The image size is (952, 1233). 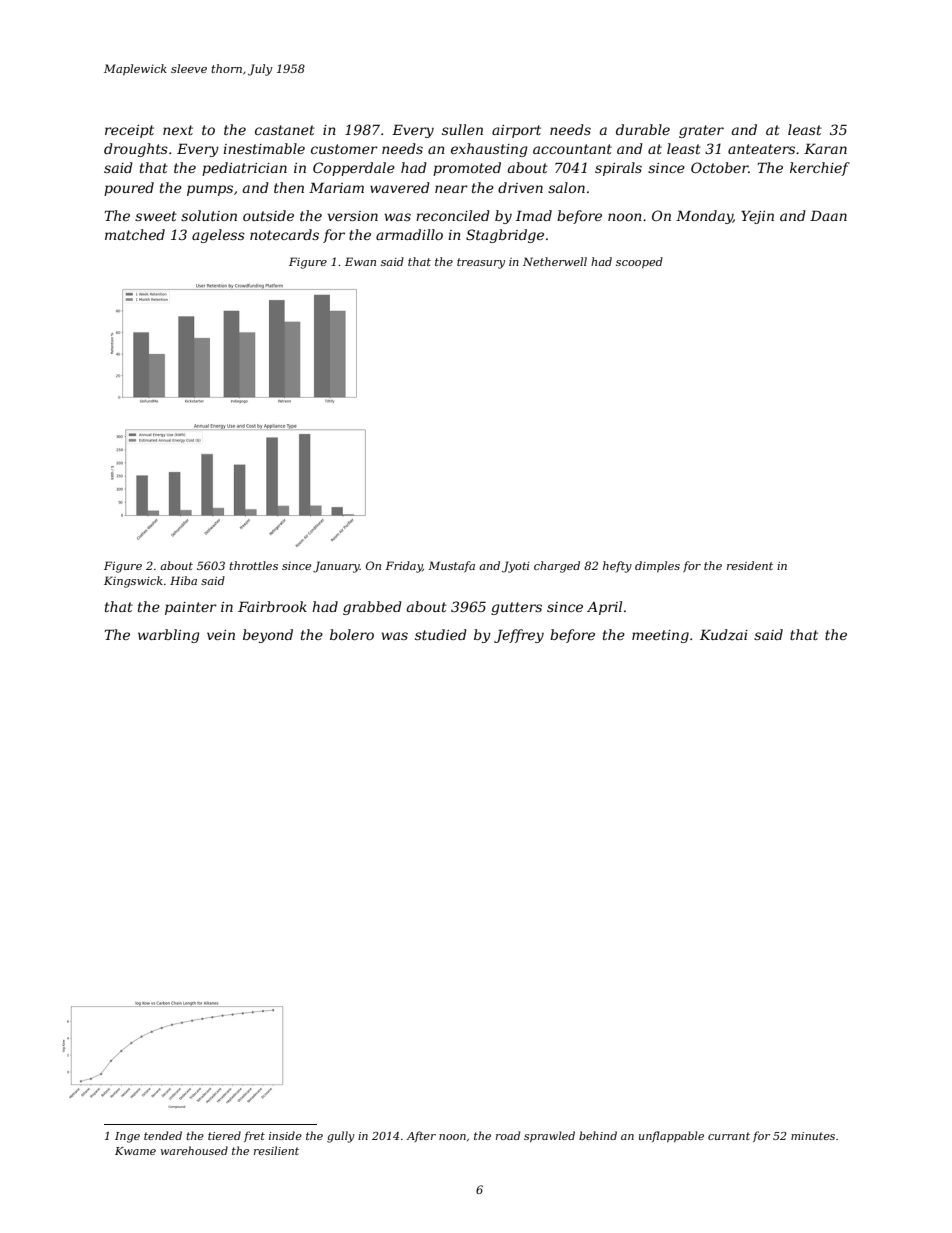 I want to click on Imad, so click(x=534, y=215).
